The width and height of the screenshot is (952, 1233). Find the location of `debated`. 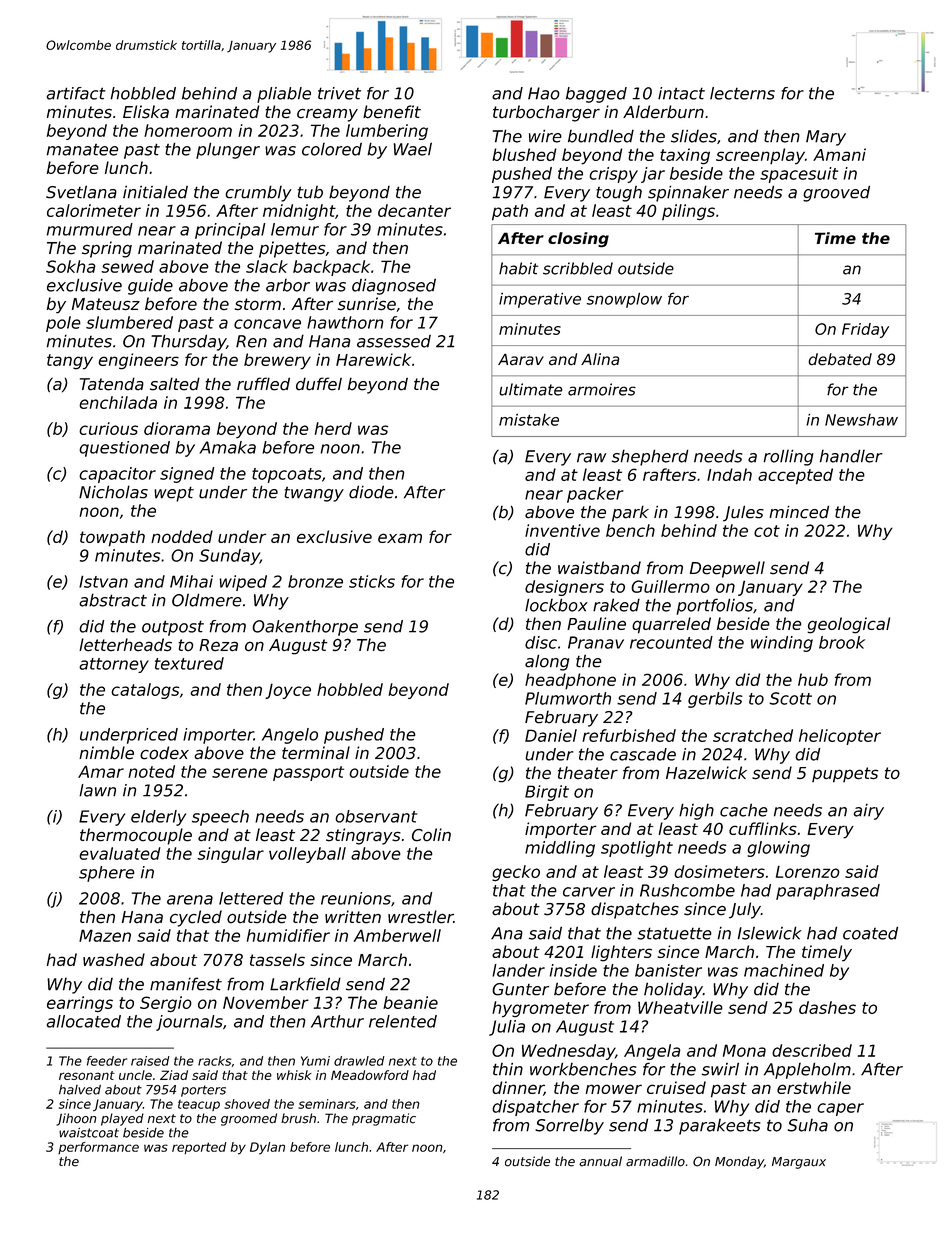

debated is located at coordinates (840, 359).
